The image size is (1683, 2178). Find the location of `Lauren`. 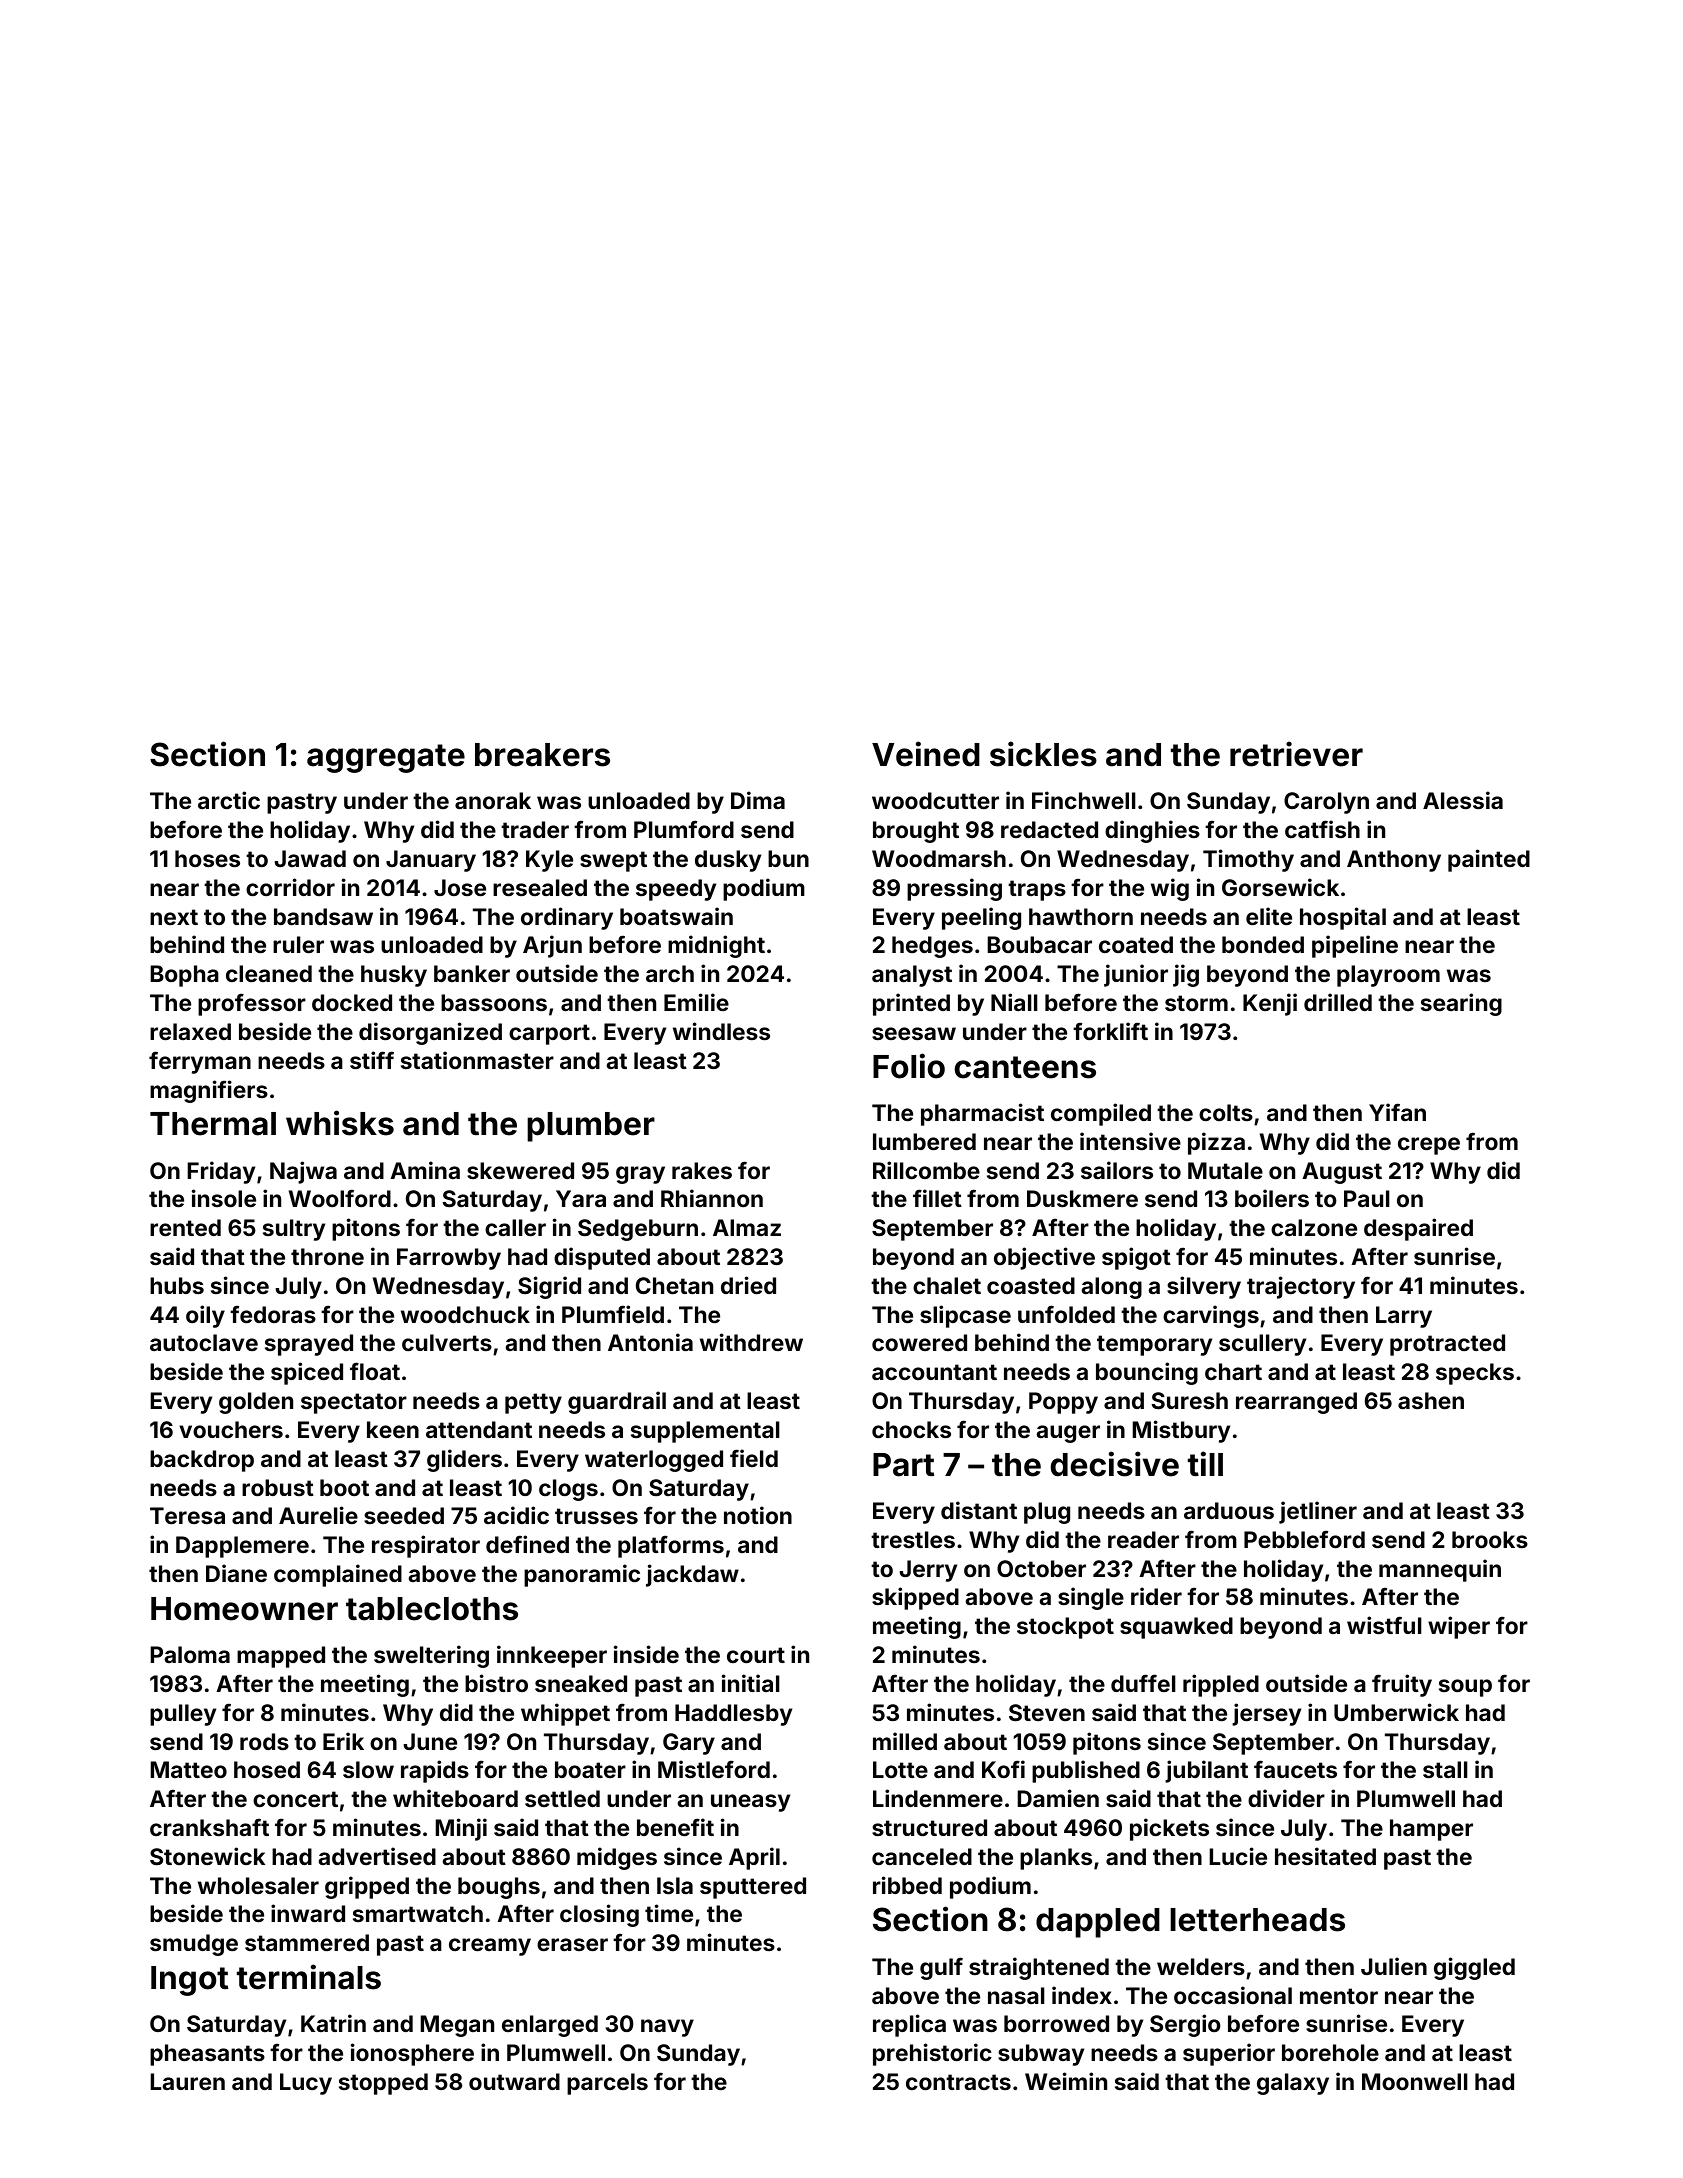

Lauren is located at coordinates (187, 2081).
